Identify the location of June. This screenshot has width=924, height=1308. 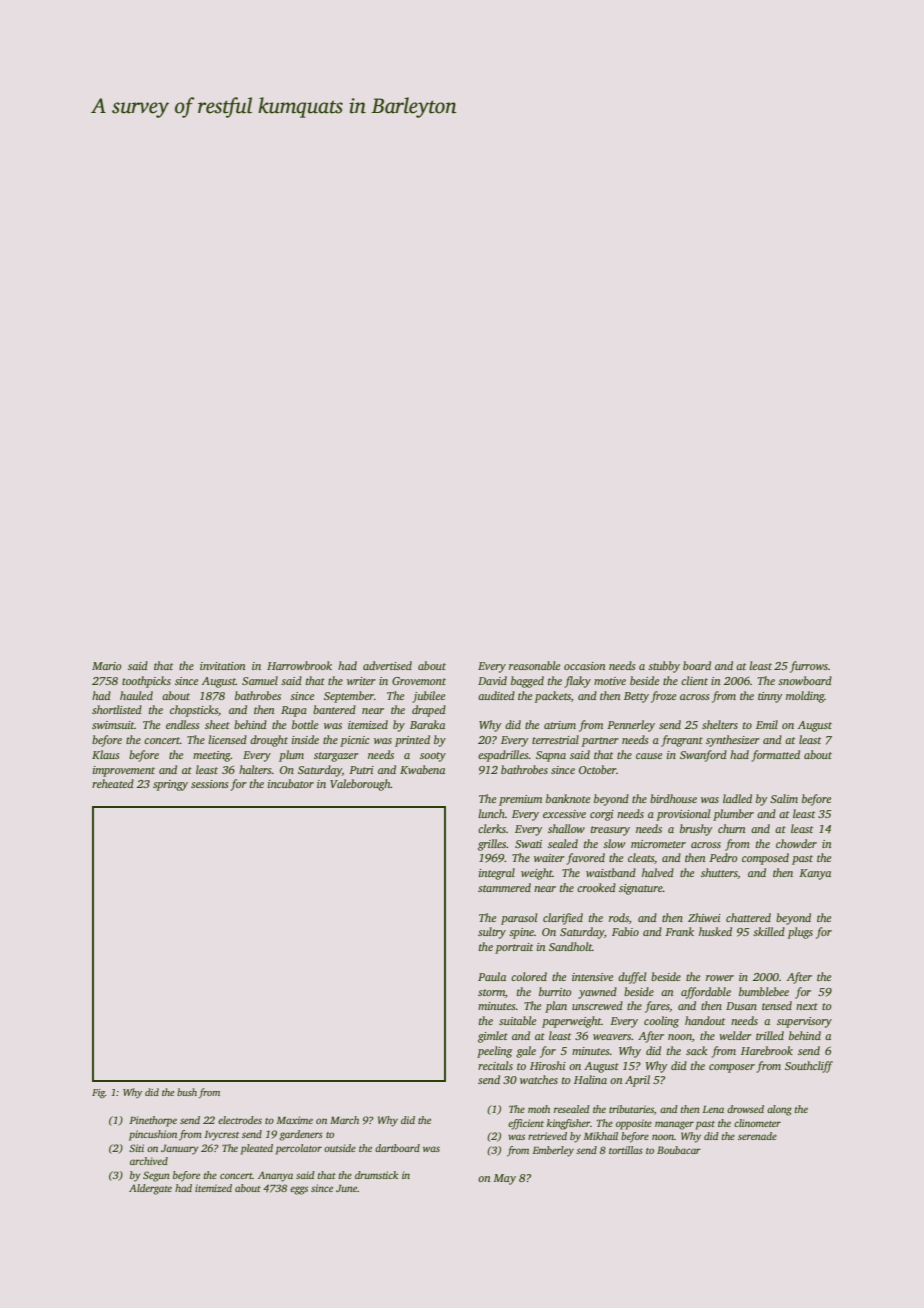
(346, 1188).
